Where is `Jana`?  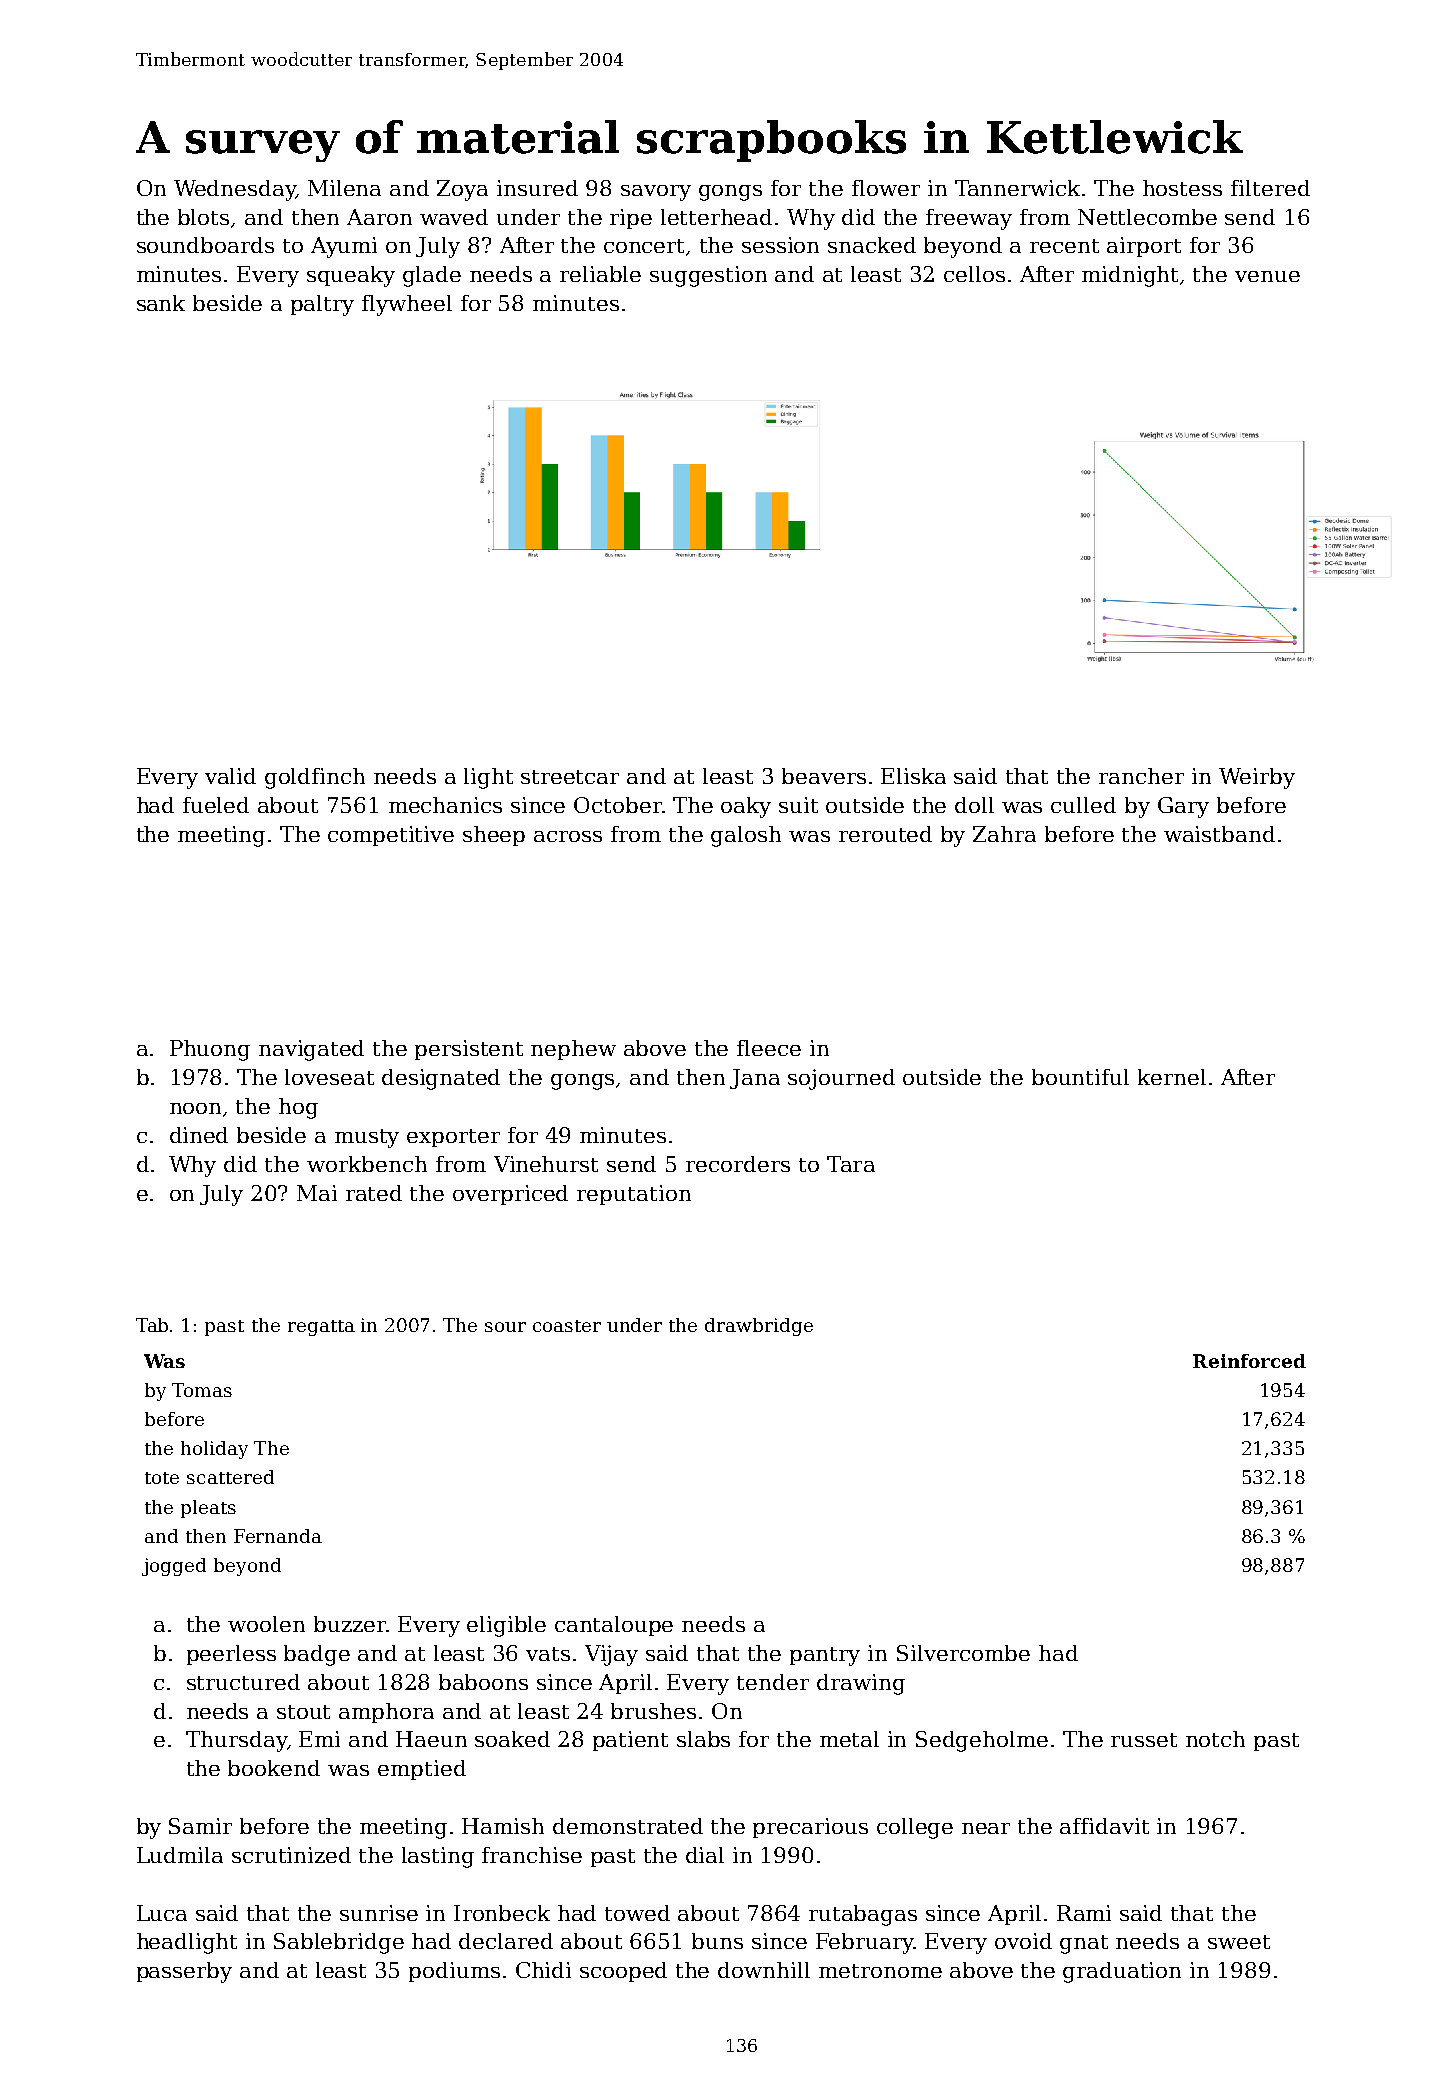
Jana is located at coordinates (755, 1079).
